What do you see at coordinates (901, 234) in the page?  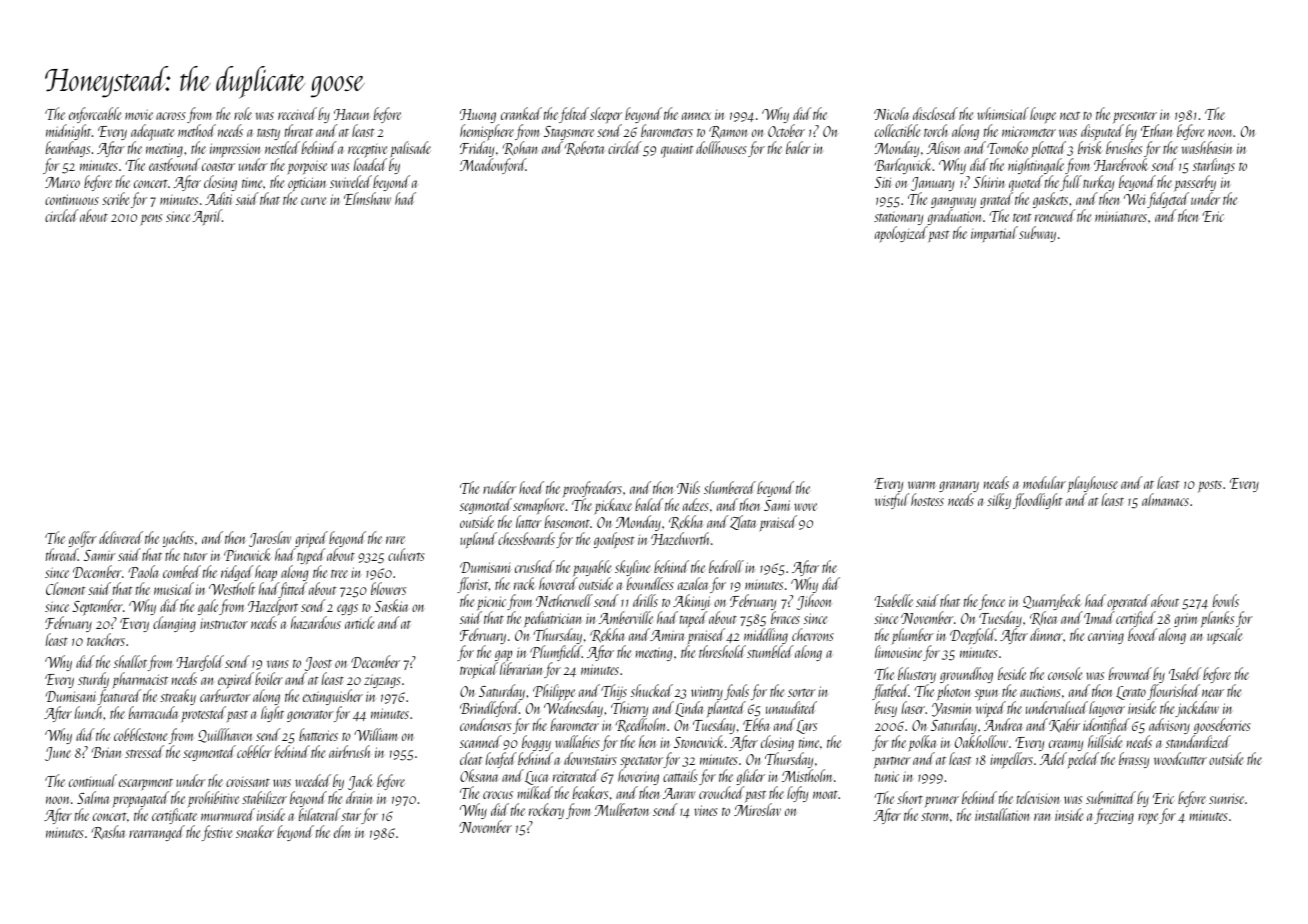 I see `apologized` at bounding box center [901, 234].
